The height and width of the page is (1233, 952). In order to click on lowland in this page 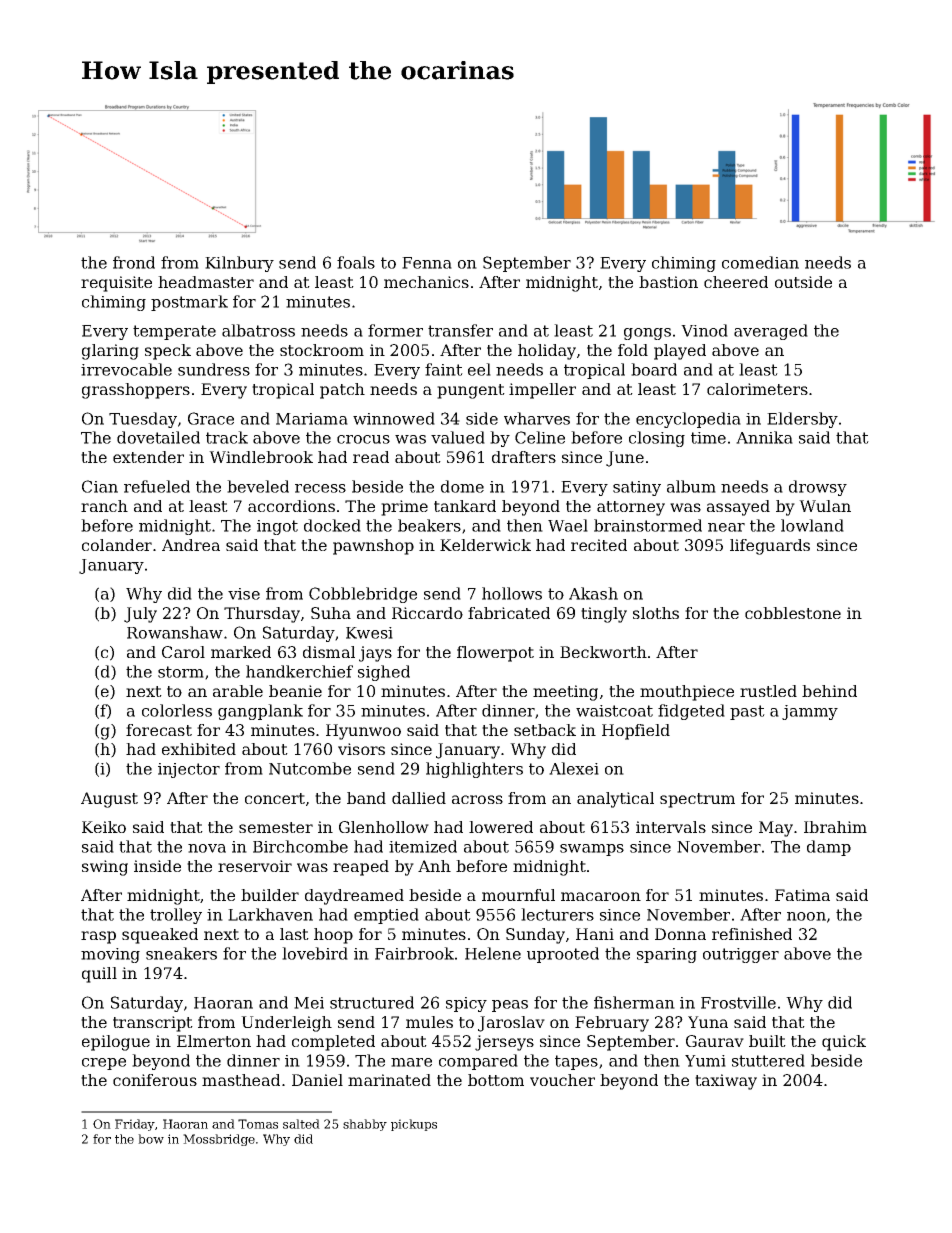, I will do `click(812, 525)`.
